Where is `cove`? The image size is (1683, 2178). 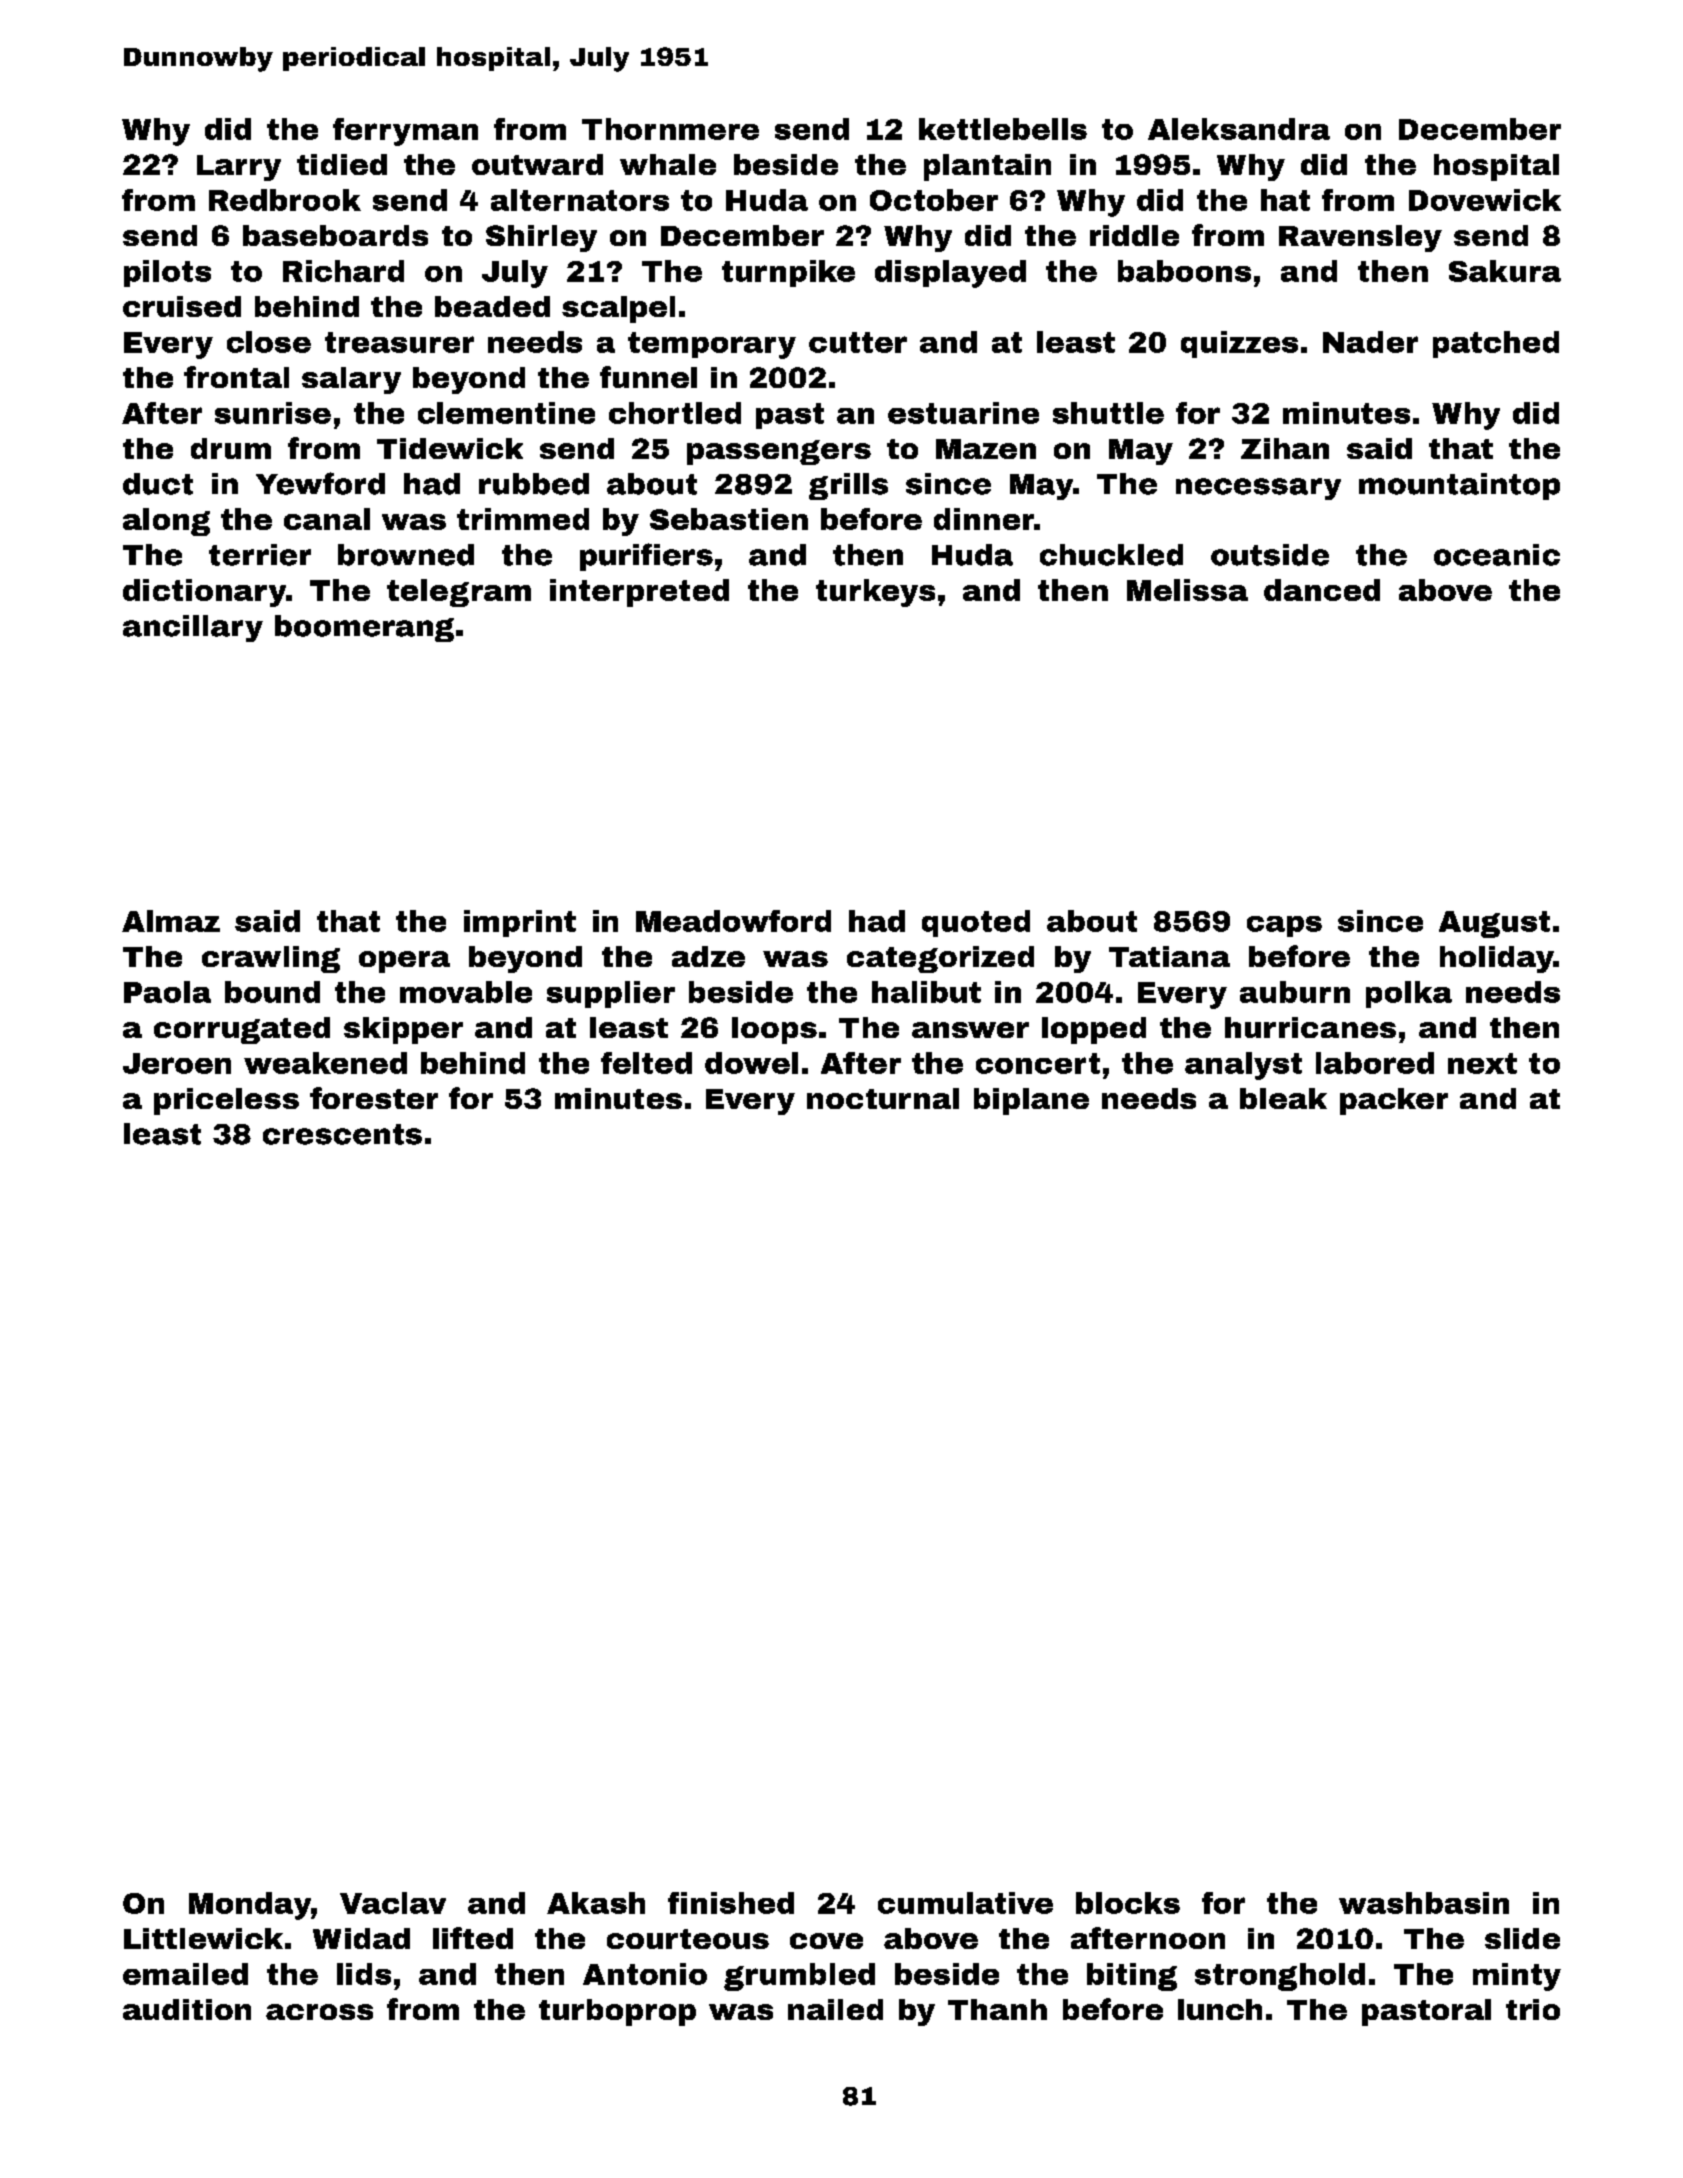
cove is located at coordinates (826, 1941).
